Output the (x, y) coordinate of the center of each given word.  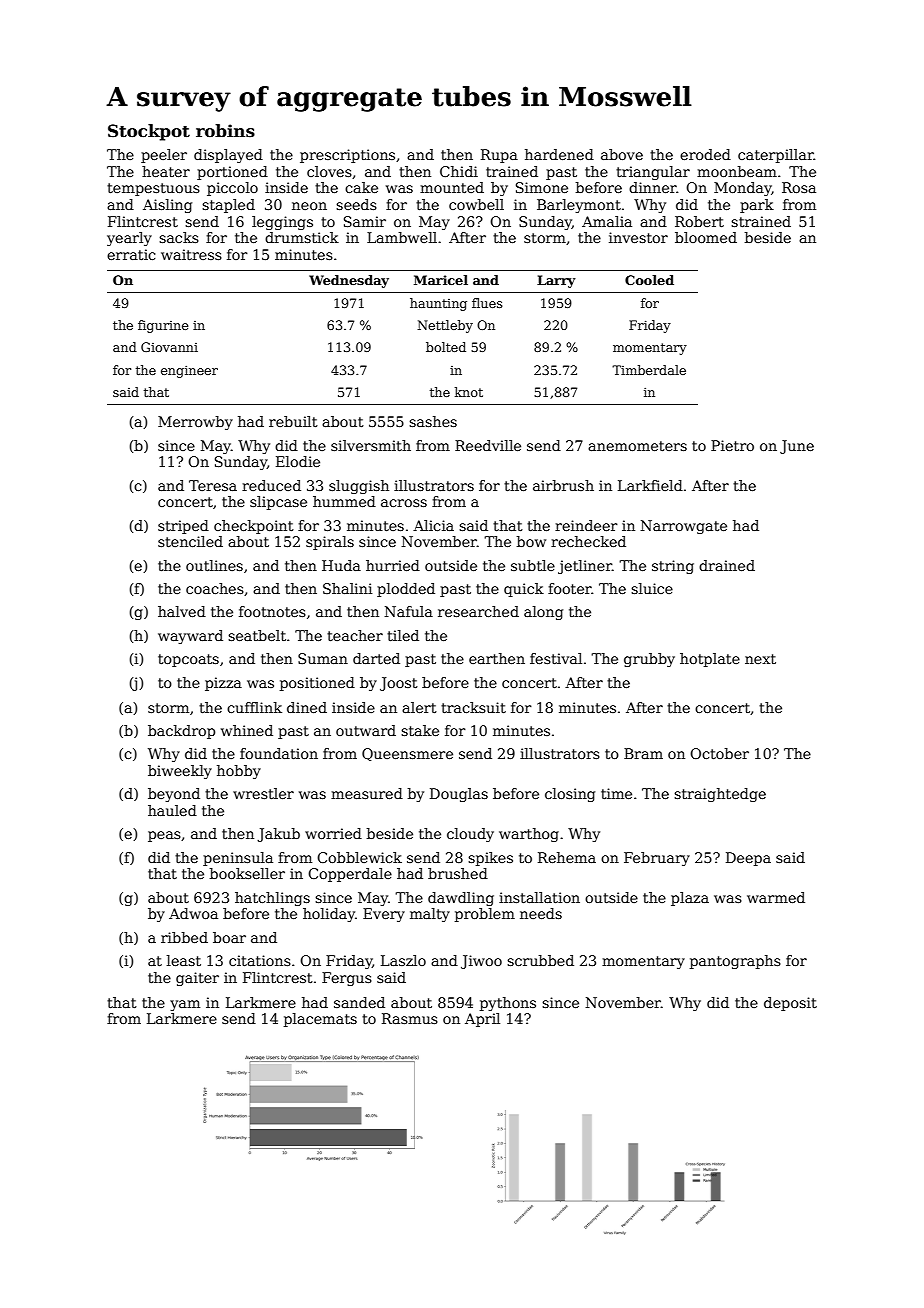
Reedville (488, 445)
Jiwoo (481, 962)
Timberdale (649, 370)
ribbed (184, 937)
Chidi (459, 171)
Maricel (441, 280)
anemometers (637, 446)
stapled (228, 206)
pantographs (735, 962)
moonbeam (737, 171)
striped (183, 527)
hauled (172, 810)
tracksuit (473, 707)
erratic (131, 254)
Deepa (748, 859)
